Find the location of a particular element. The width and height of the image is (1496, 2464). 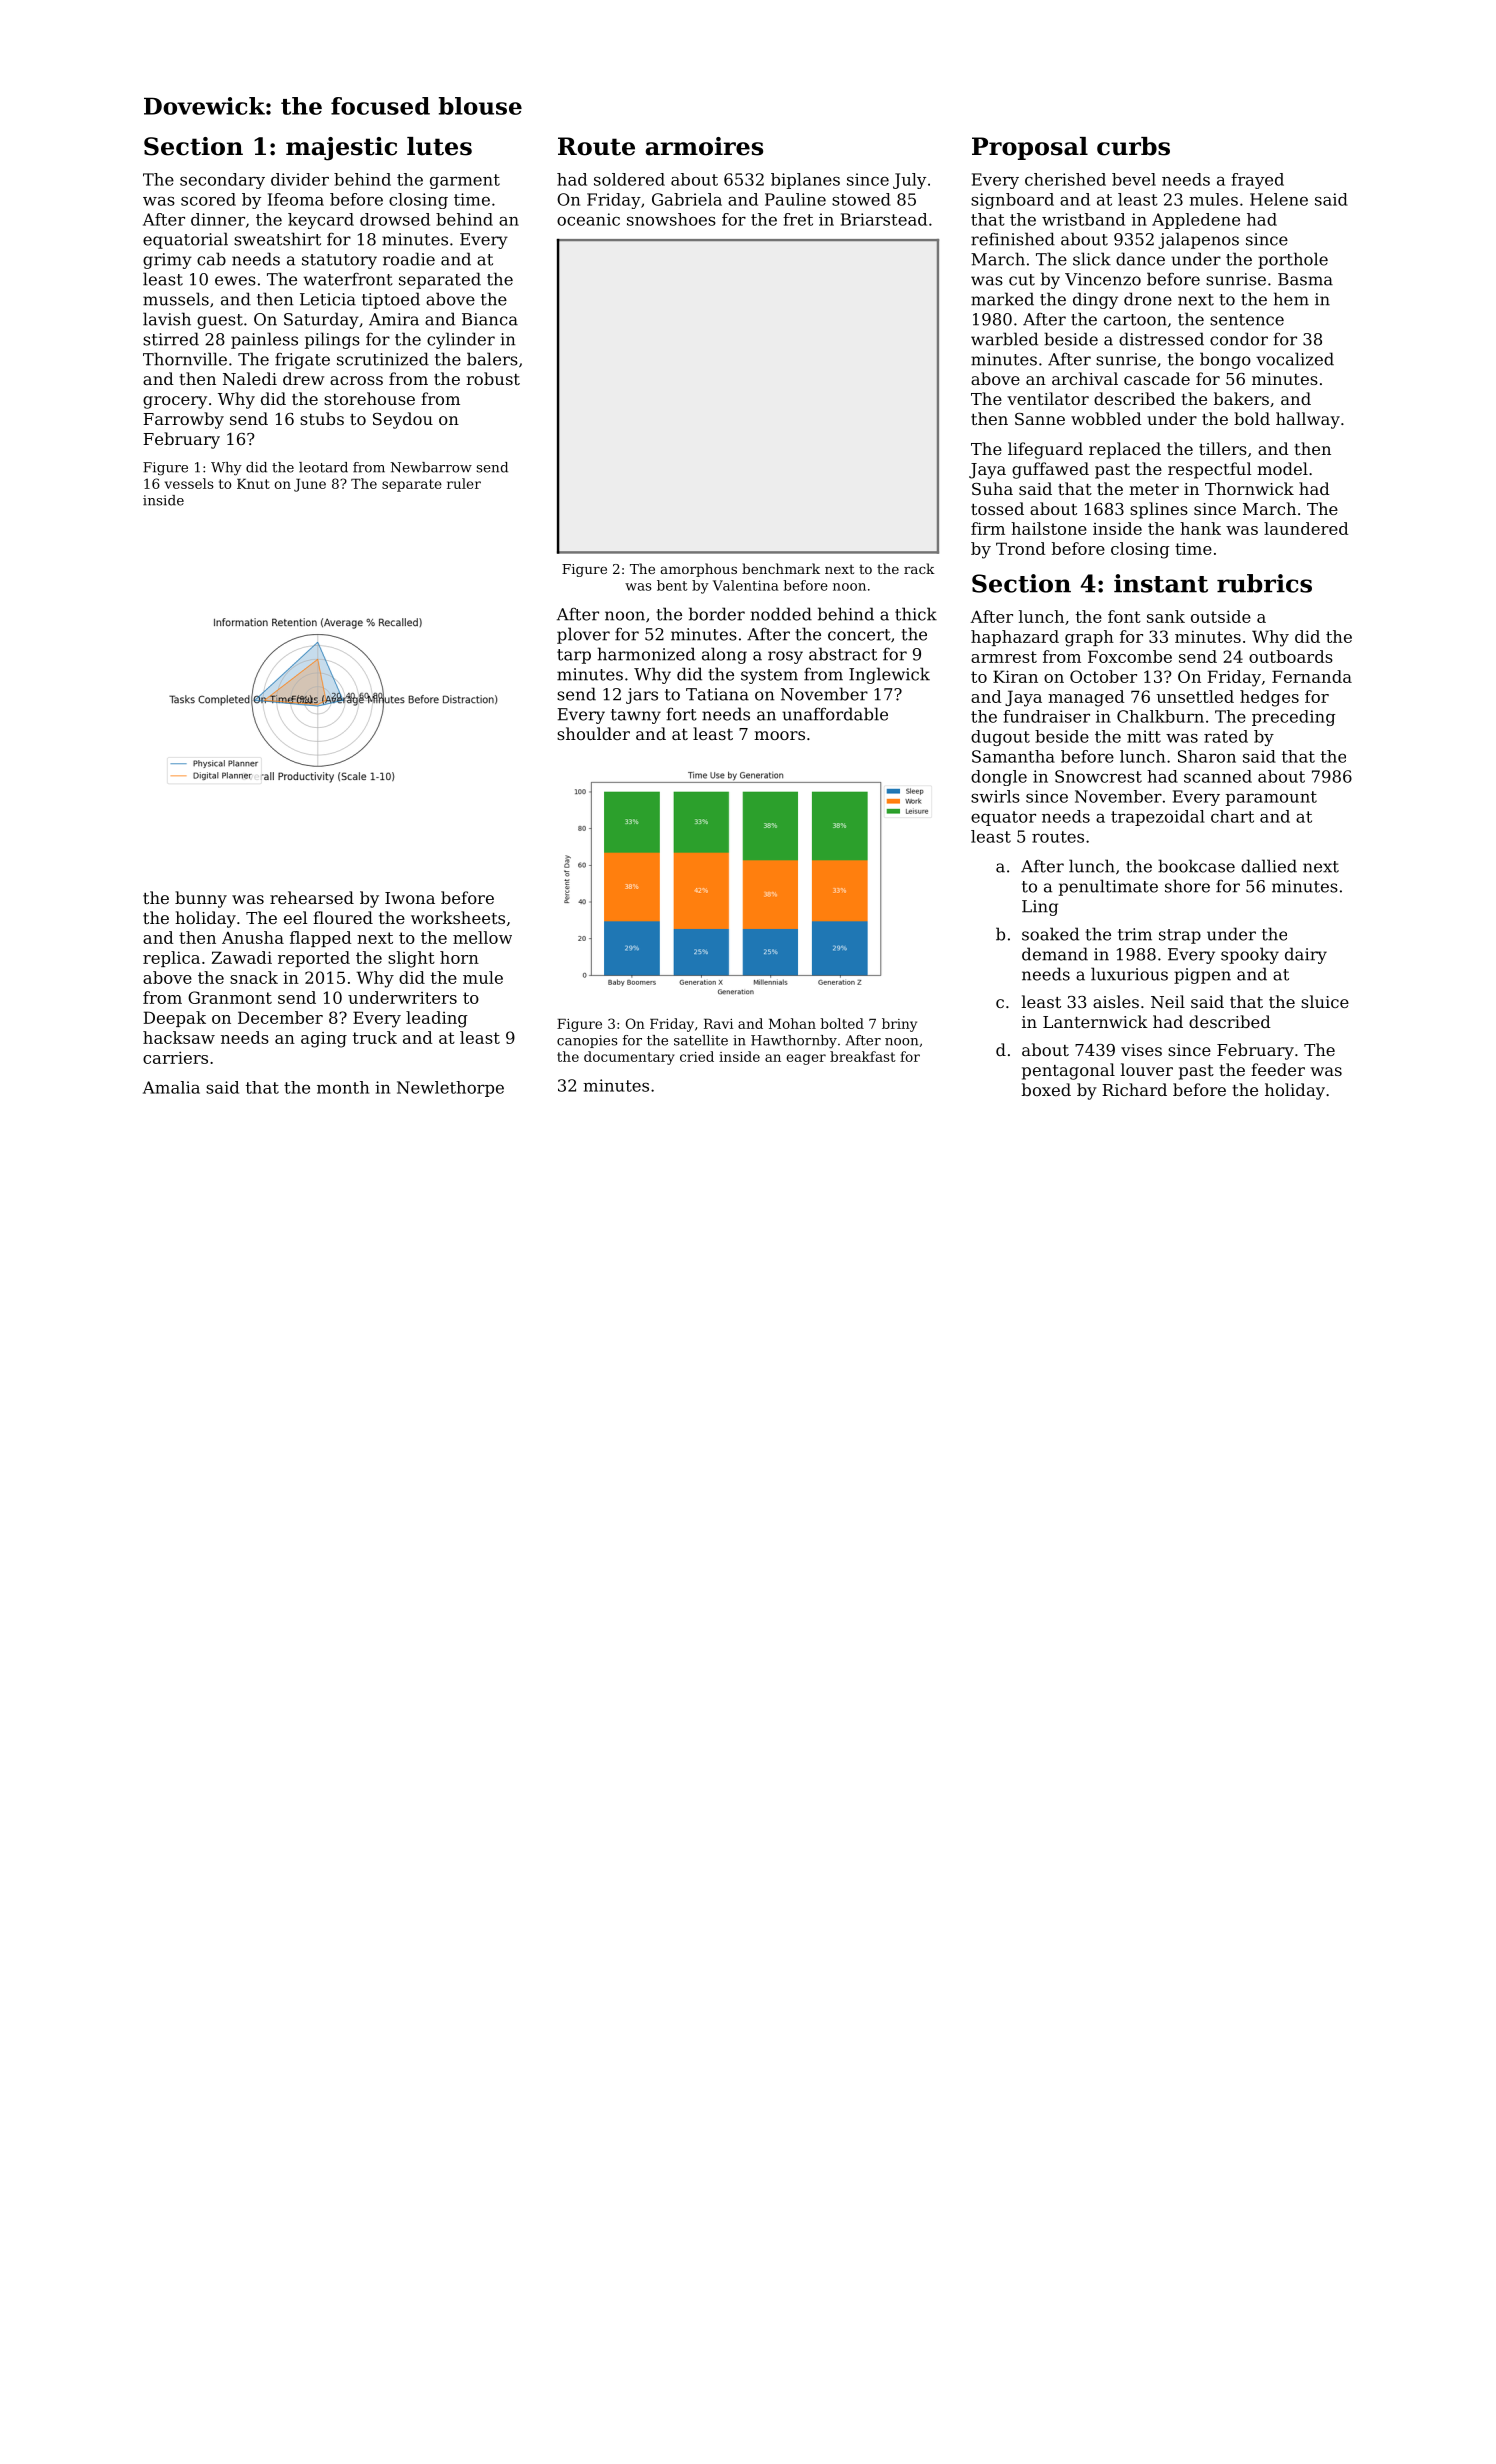

canopies is located at coordinates (587, 1041).
